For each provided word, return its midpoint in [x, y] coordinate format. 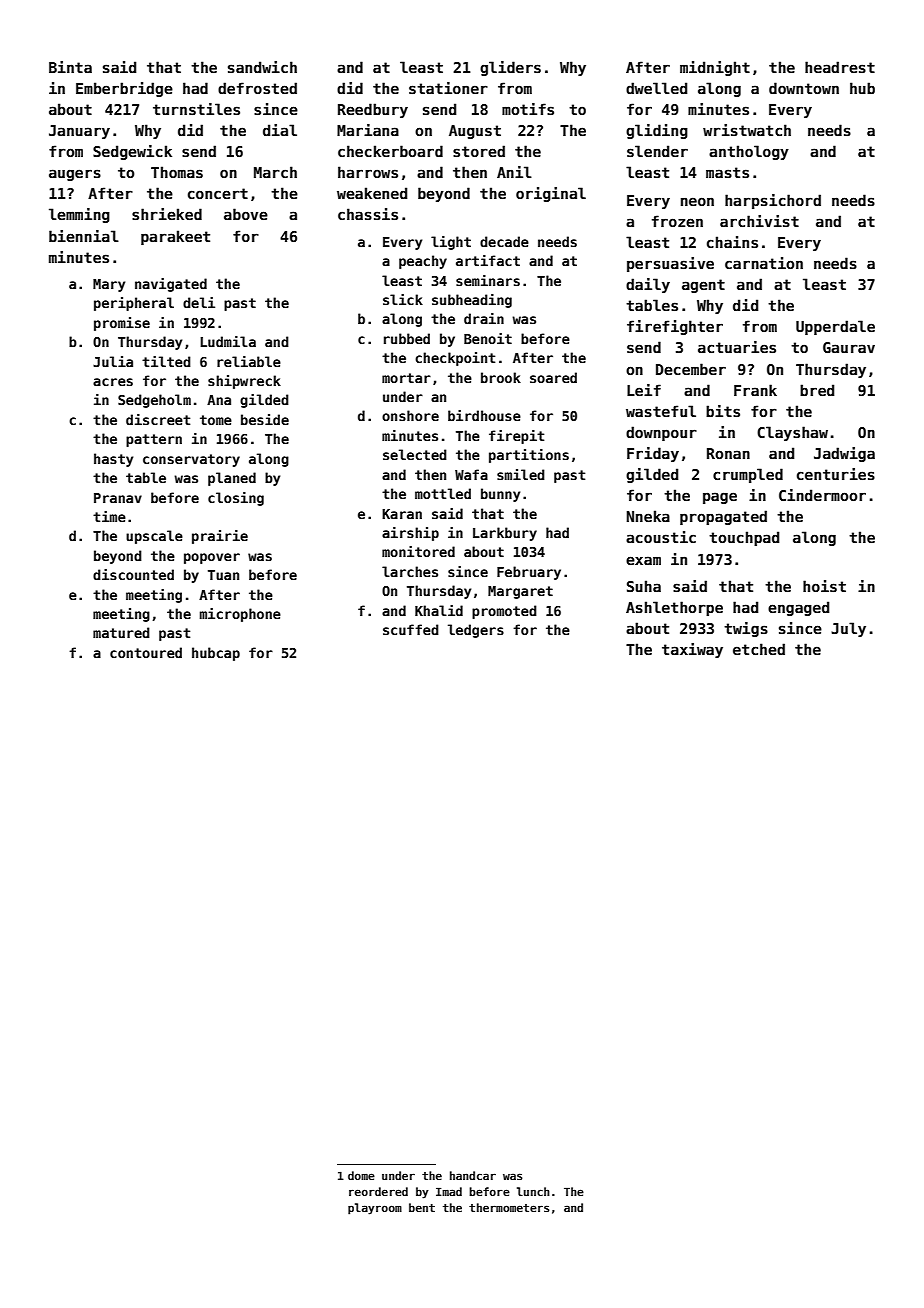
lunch [533, 1191]
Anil [514, 172]
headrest [840, 67]
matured [121, 632]
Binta [70, 67]
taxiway [692, 650]
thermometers [509, 1207]
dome [361, 1175]
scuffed [411, 629]
